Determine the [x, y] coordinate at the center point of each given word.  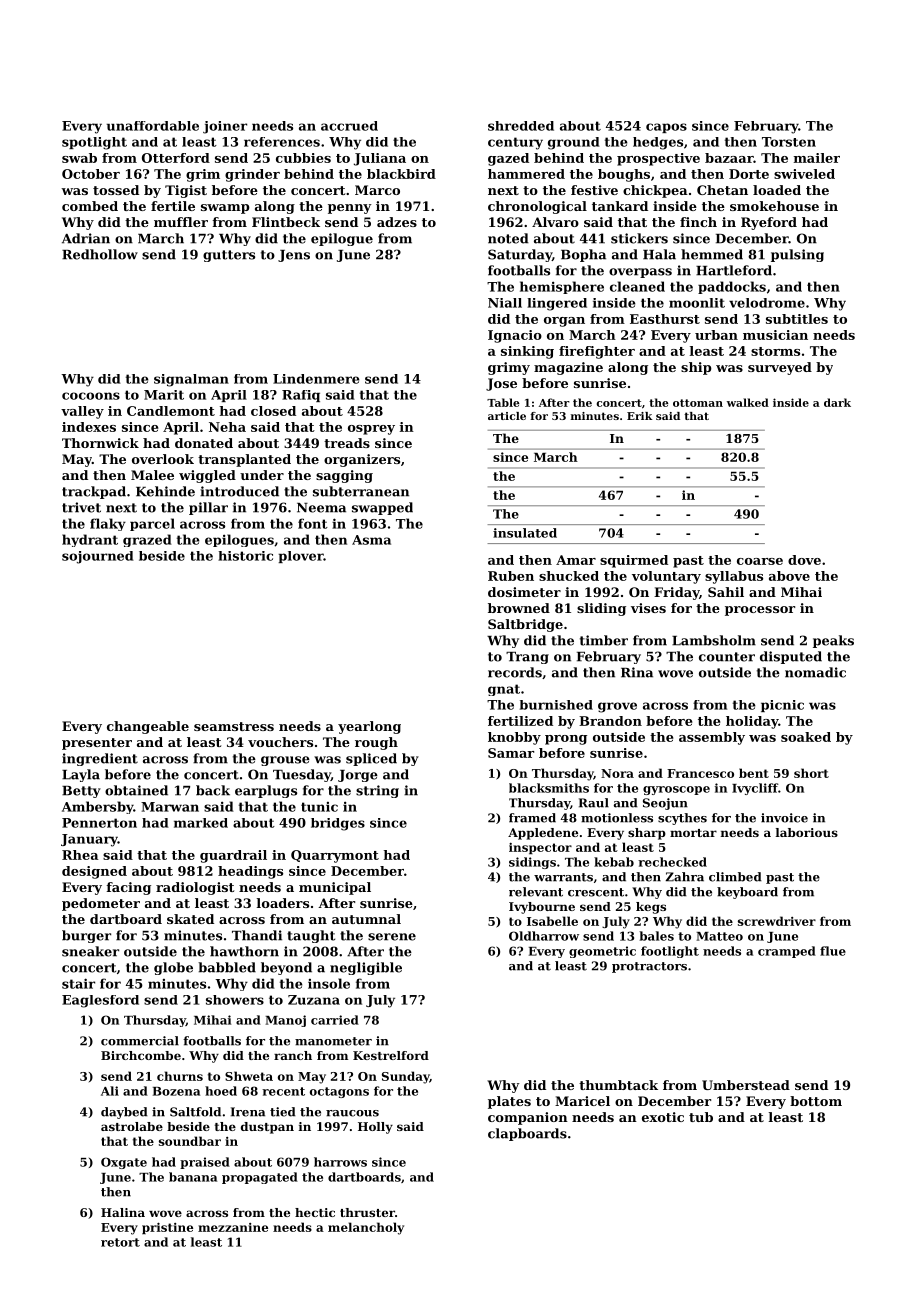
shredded [521, 126]
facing [128, 888]
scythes [682, 819]
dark [837, 402]
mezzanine [233, 1227]
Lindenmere [316, 379]
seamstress [234, 726]
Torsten [789, 142]
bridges [338, 824]
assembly [712, 738]
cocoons [91, 396]
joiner [225, 127]
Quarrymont [335, 856]
